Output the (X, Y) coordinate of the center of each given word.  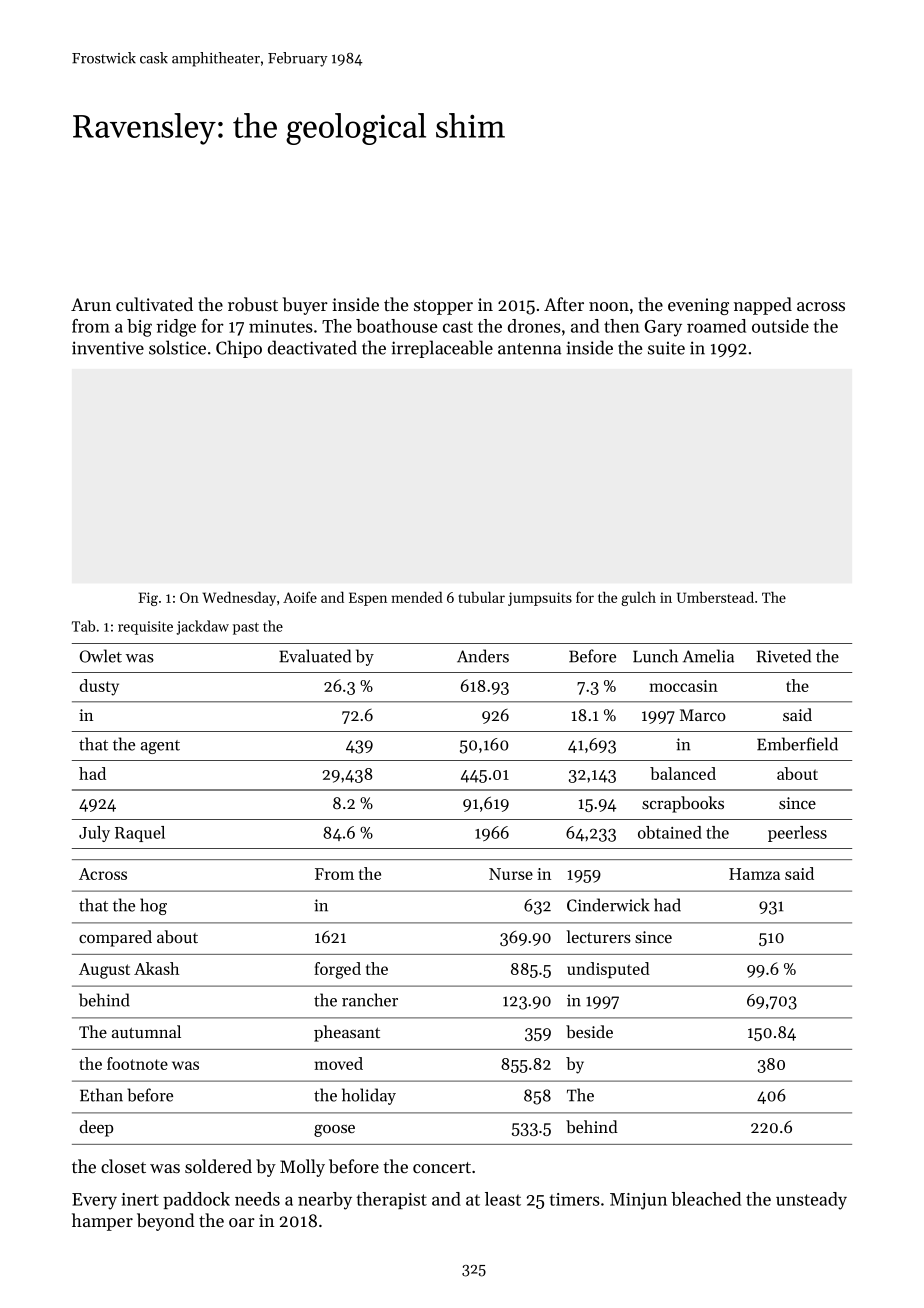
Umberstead (715, 597)
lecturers (598, 936)
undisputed (608, 970)
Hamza (754, 874)
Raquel (140, 834)
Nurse (511, 874)
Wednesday (239, 598)
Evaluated (315, 656)
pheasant (347, 1033)
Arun (91, 304)
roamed (716, 326)
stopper (443, 307)
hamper (102, 1222)
